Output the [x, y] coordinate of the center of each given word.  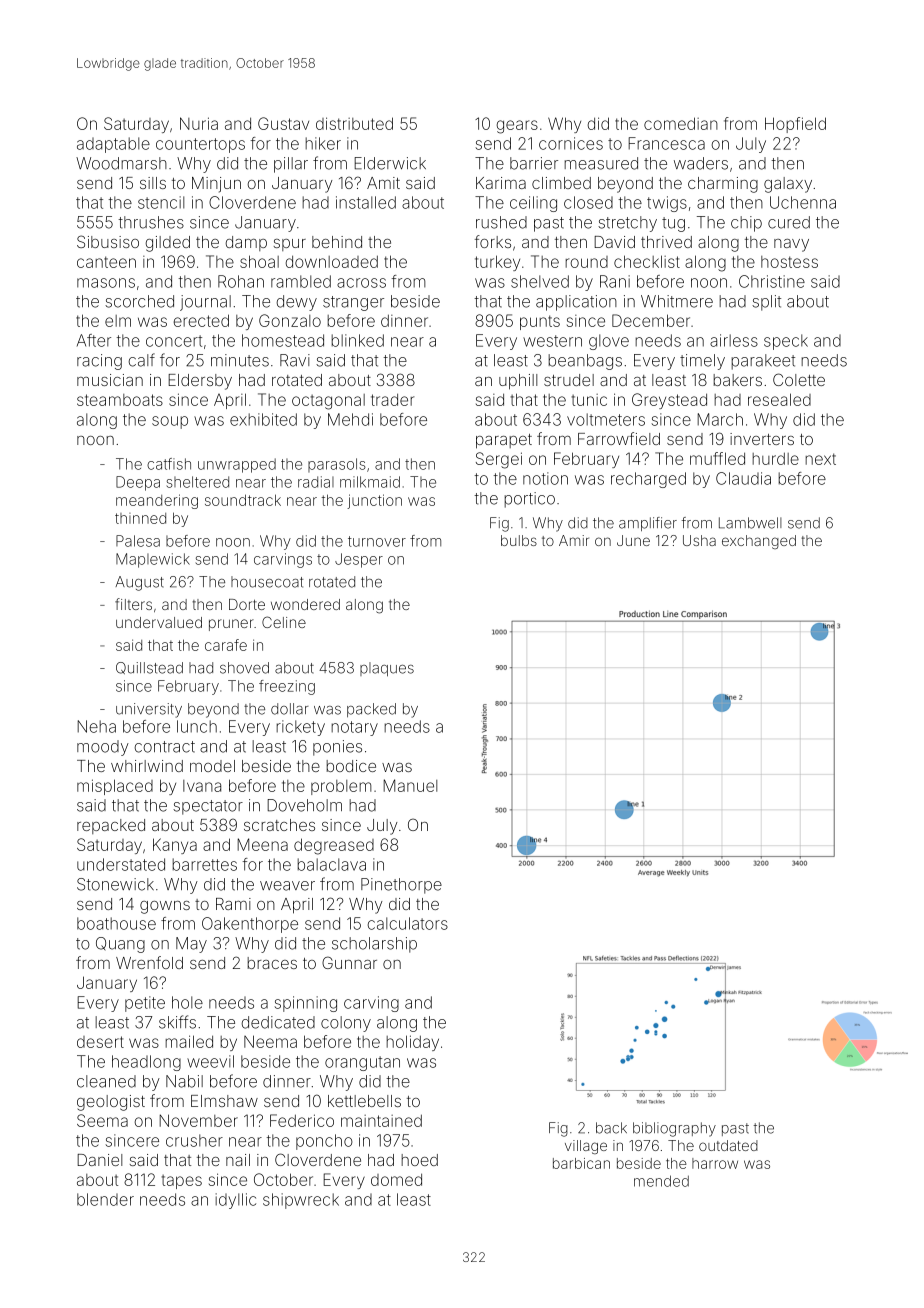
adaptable [113, 145]
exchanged [759, 542]
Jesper [359, 560]
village [586, 1147]
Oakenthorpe [250, 925]
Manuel [410, 785]
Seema [102, 1120]
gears [517, 127]
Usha [699, 540]
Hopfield [795, 125]
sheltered [198, 482]
